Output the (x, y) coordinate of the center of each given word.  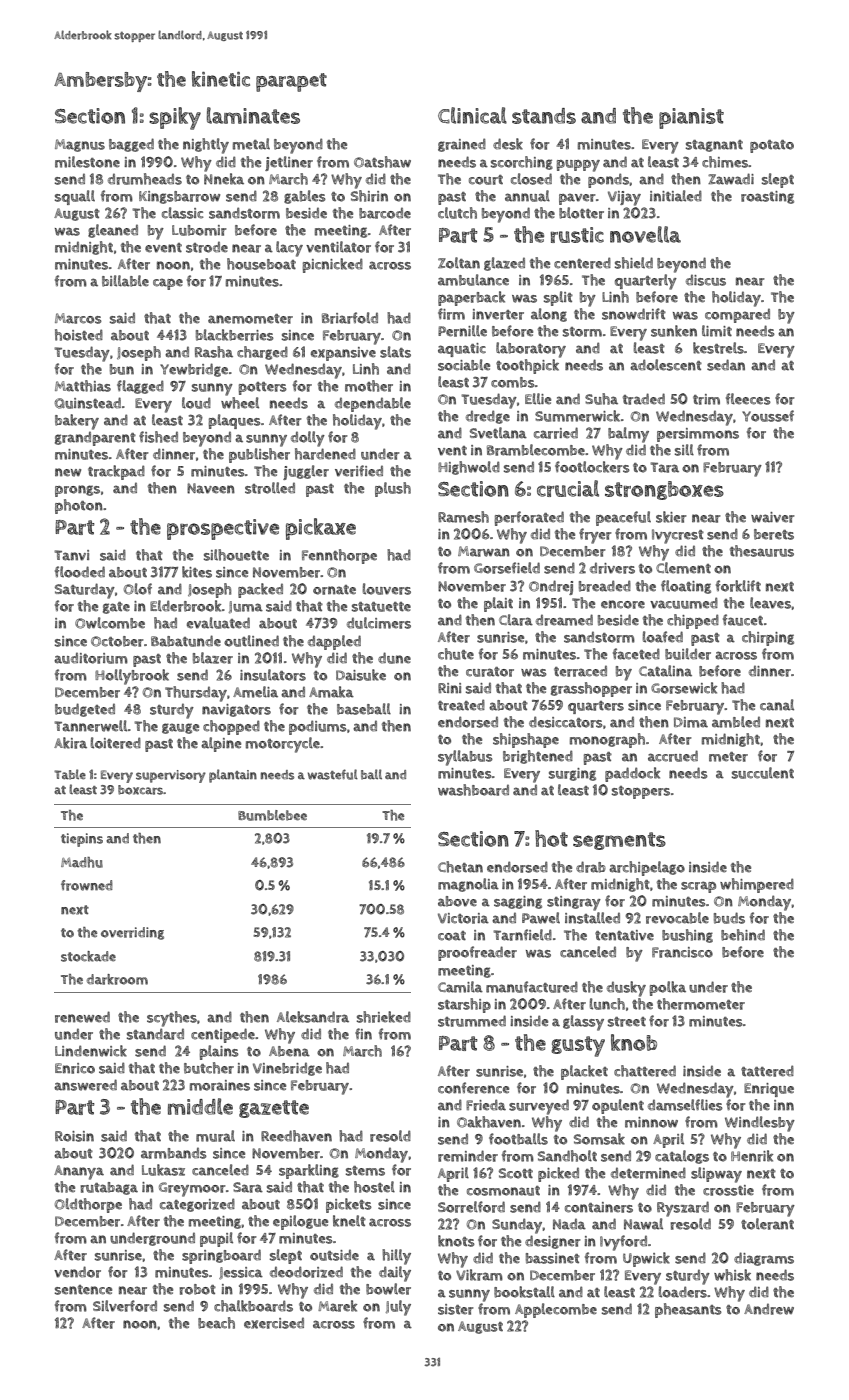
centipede (223, 1035)
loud (196, 403)
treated (461, 705)
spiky (175, 118)
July (398, 1308)
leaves (770, 603)
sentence (83, 1290)
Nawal (643, 1224)
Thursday (196, 694)
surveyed (539, 1107)
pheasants (688, 1310)
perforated (529, 518)
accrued (673, 756)
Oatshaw (382, 162)
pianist (691, 118)
